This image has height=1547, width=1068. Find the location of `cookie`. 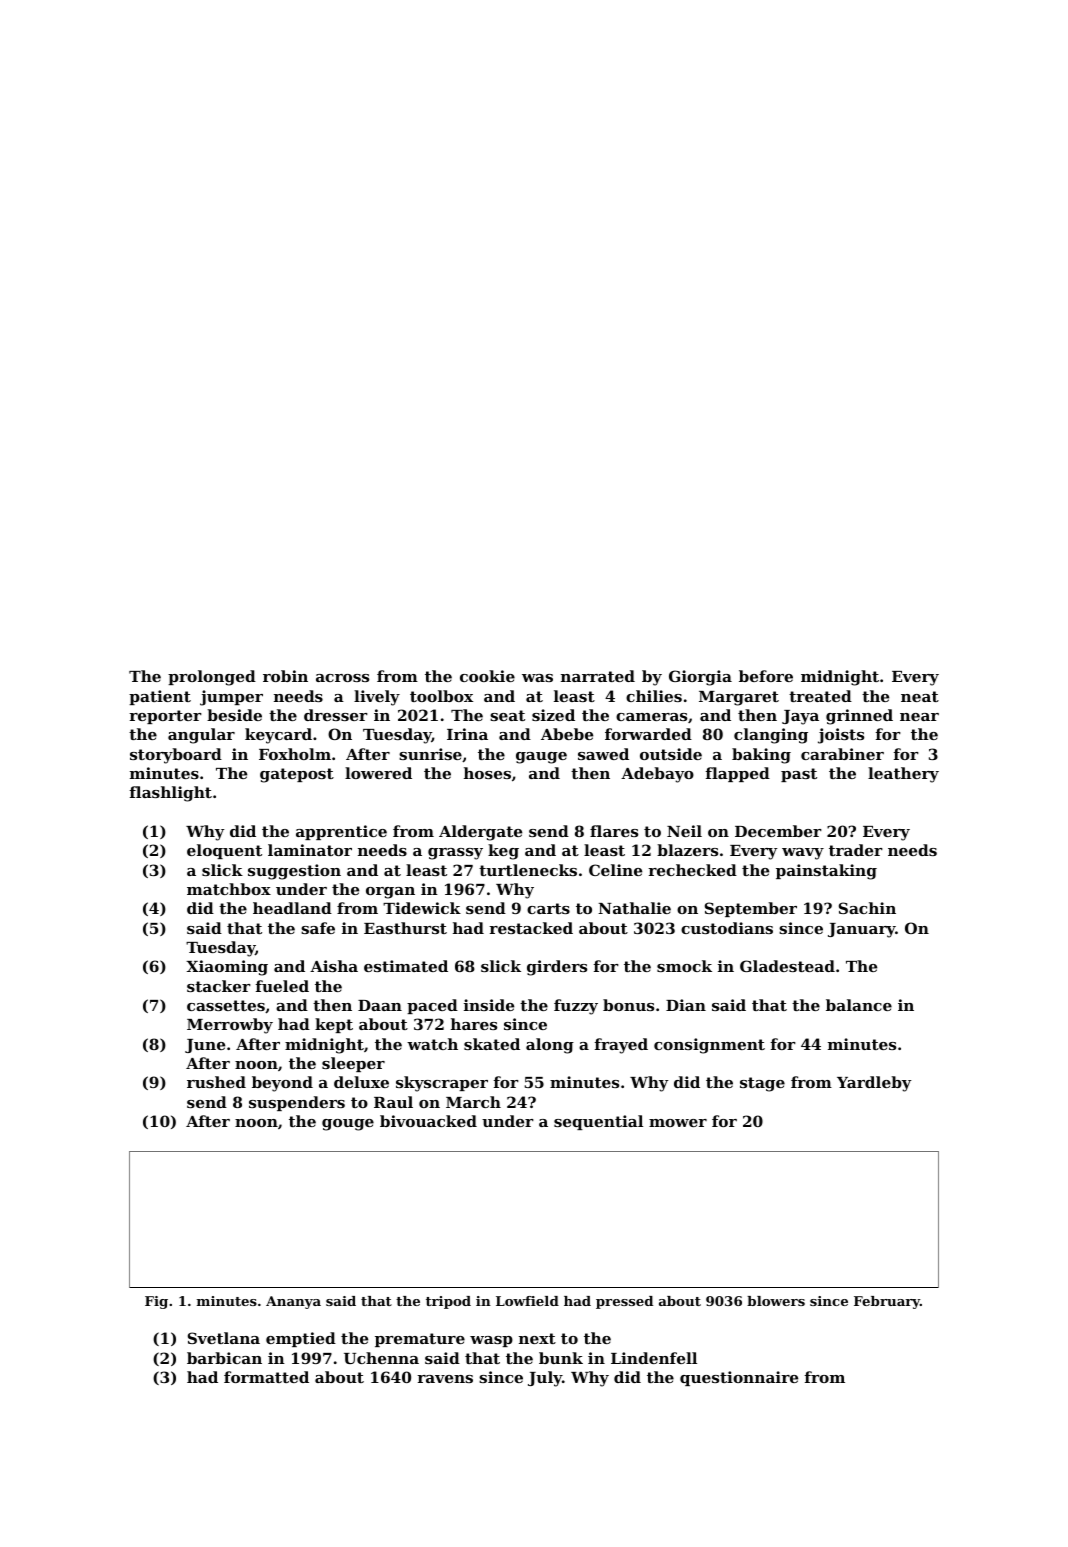

cookie is located at coordinates (487, 676).
